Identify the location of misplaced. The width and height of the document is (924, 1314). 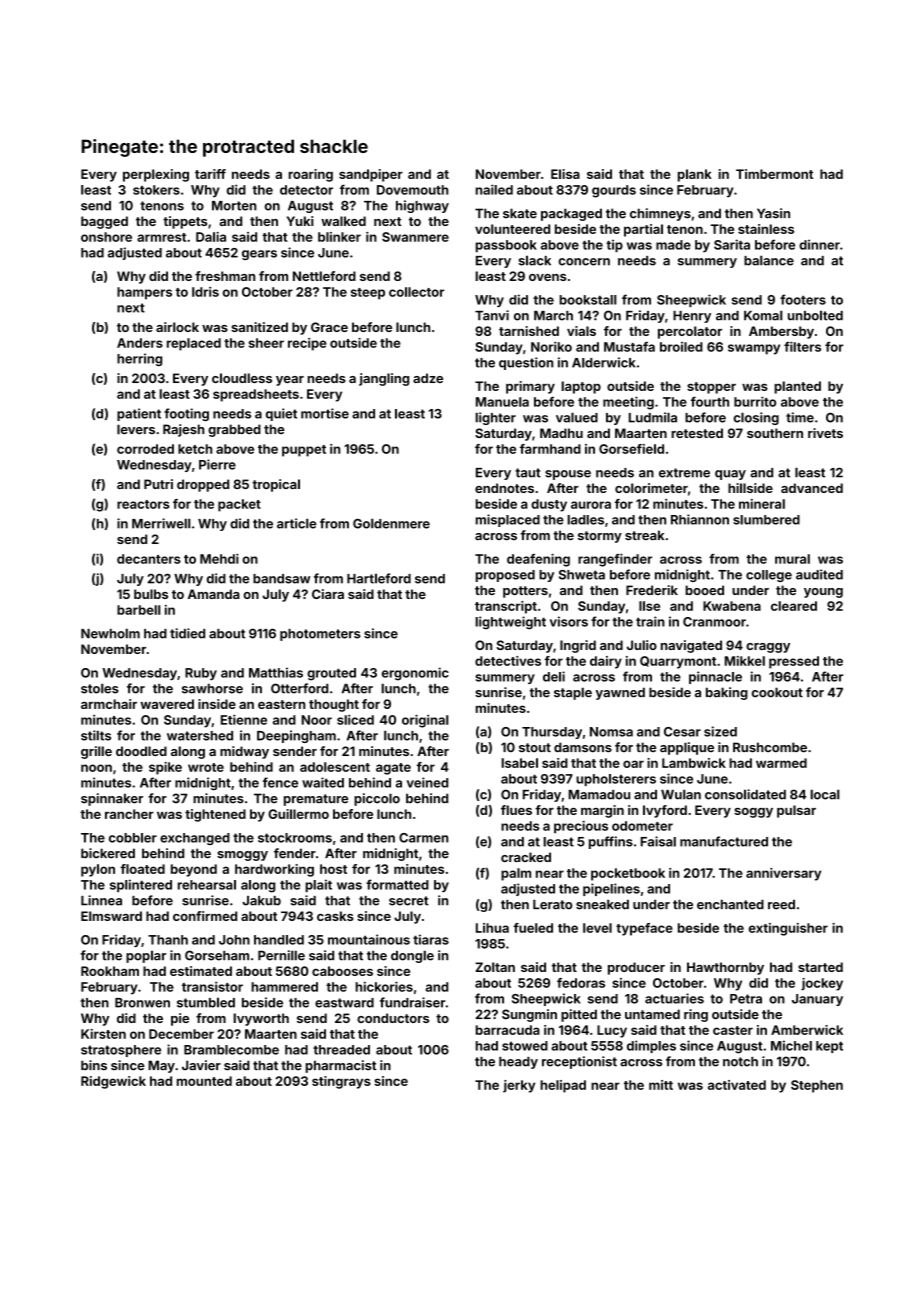
(508, 520).
